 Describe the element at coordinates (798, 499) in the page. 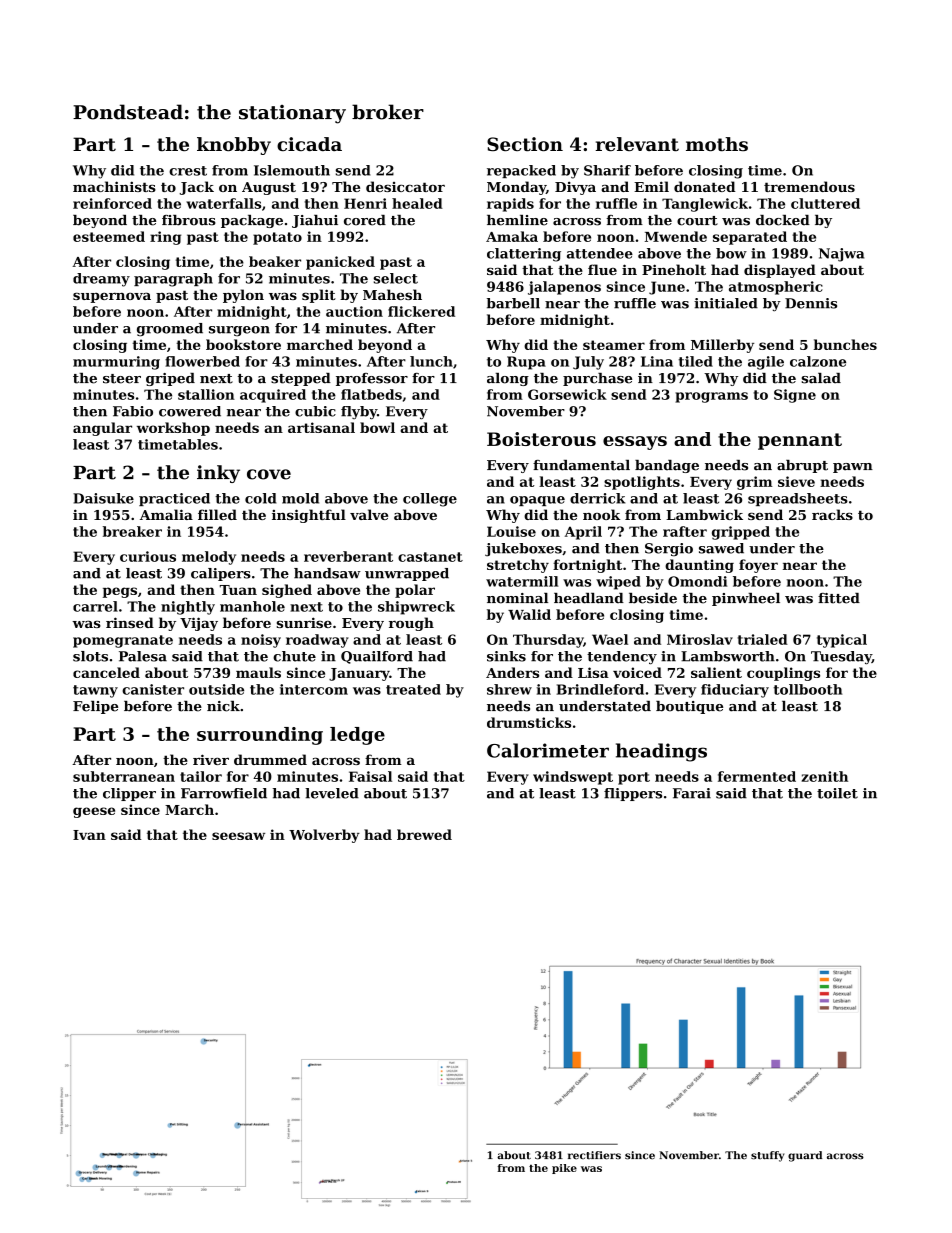

I see `spreadsheets` at that location.
